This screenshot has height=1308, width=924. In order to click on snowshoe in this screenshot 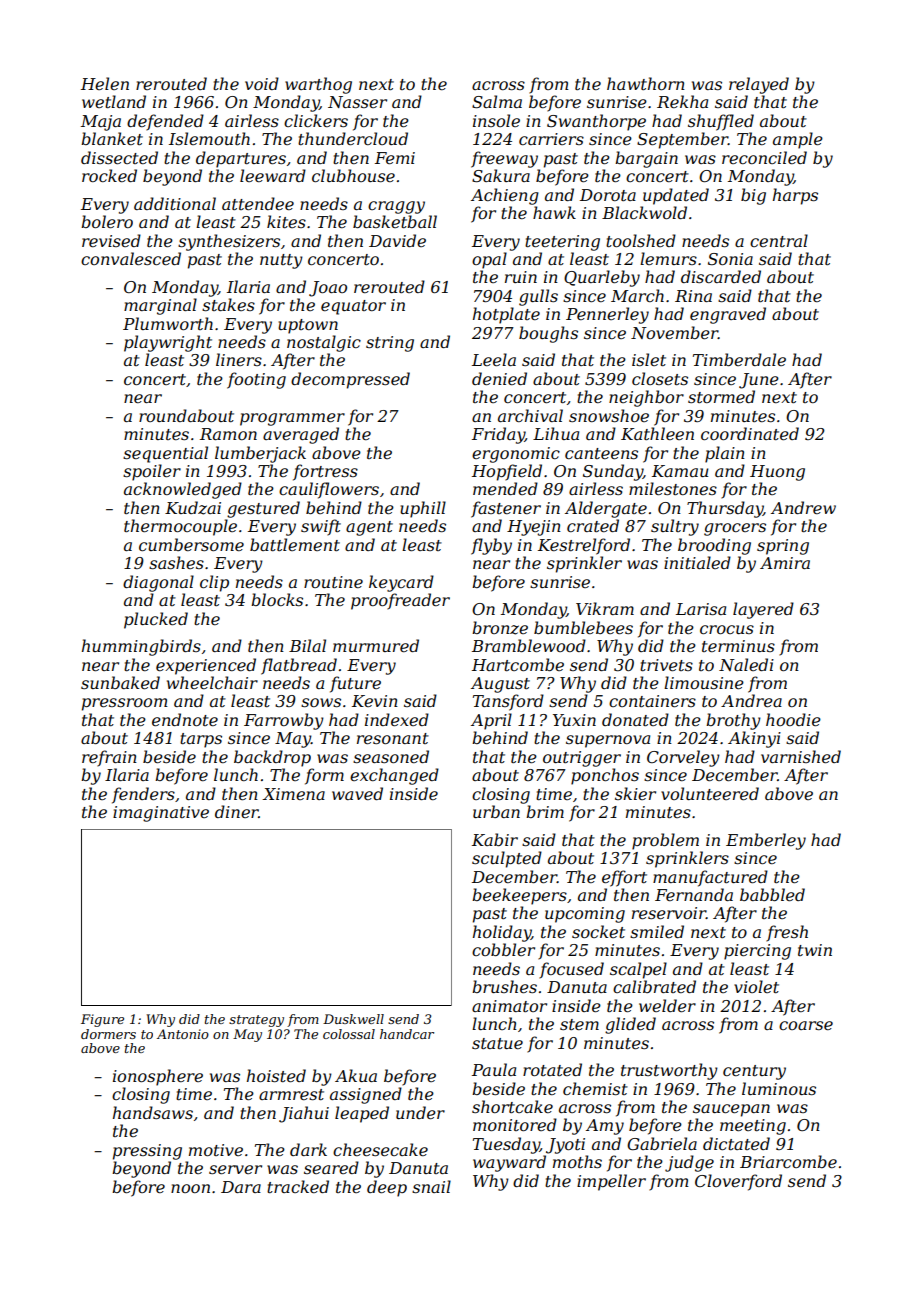, I will do `click(609, 415)`.
